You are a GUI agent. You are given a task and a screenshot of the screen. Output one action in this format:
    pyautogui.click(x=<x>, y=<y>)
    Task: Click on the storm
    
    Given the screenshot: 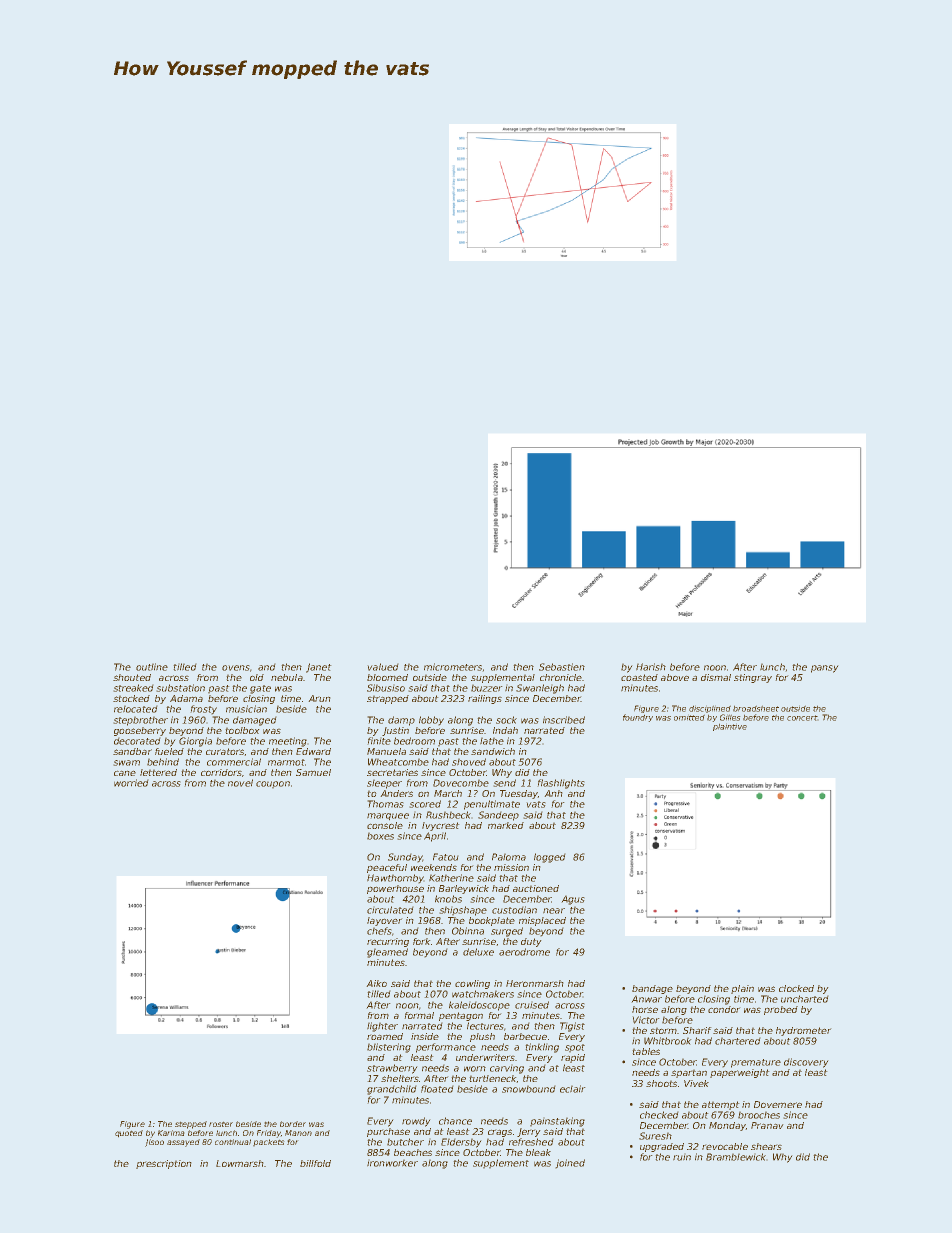 What is the action you would take?
    pyautogui.click(x=663, y=1030)
